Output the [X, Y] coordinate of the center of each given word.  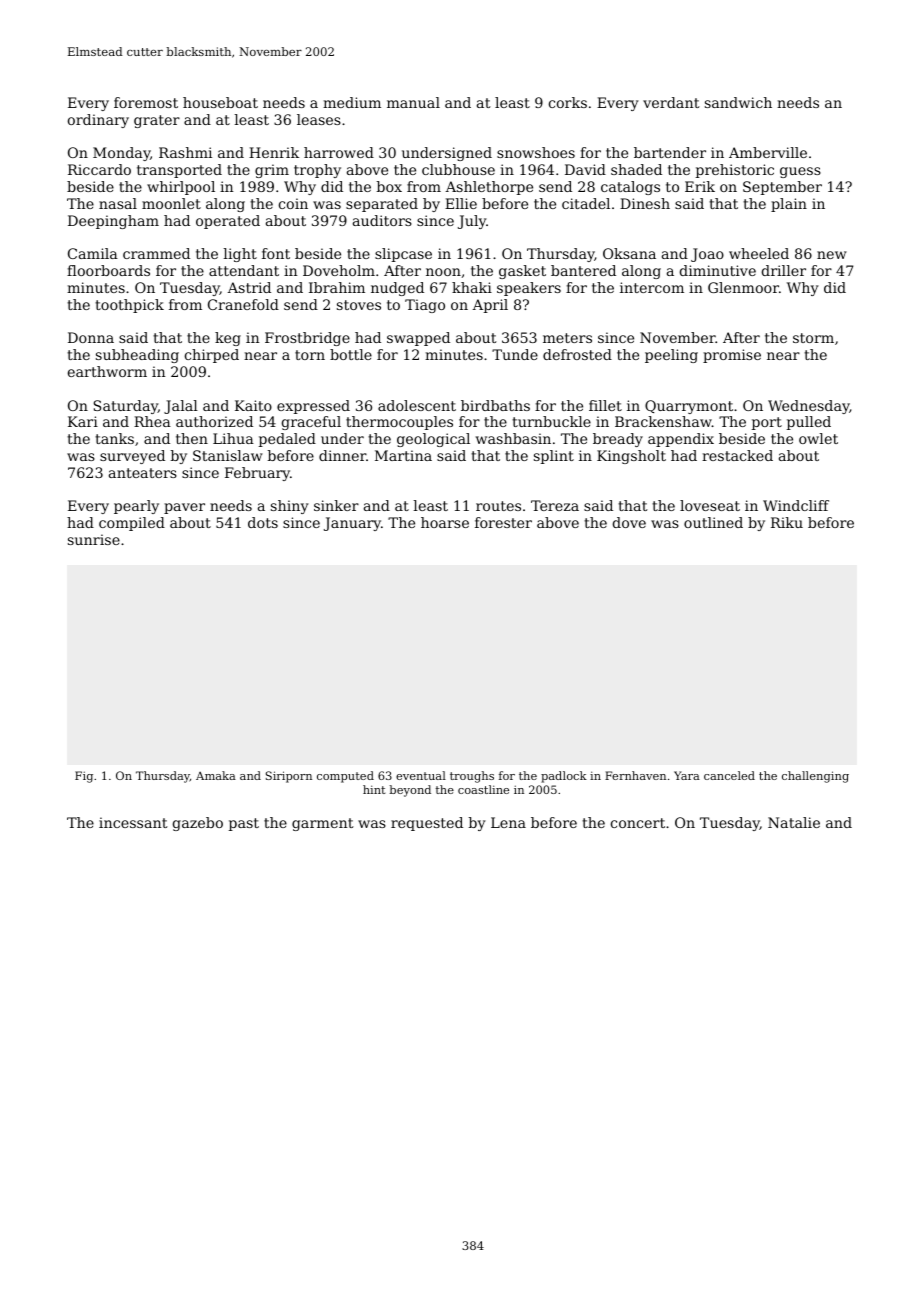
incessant [133, 822]
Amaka [216, 775]
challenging [815, 777]
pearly [136, 507]
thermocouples [399, 423]
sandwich [738, 102]
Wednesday [809, 407]
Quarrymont [689, 407]
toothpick [129, 306]
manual [413, 102]
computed [345, 777]
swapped [418, 339]
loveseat [710, 505]
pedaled [287, 440]
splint [554, 457]
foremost [146, 102]
